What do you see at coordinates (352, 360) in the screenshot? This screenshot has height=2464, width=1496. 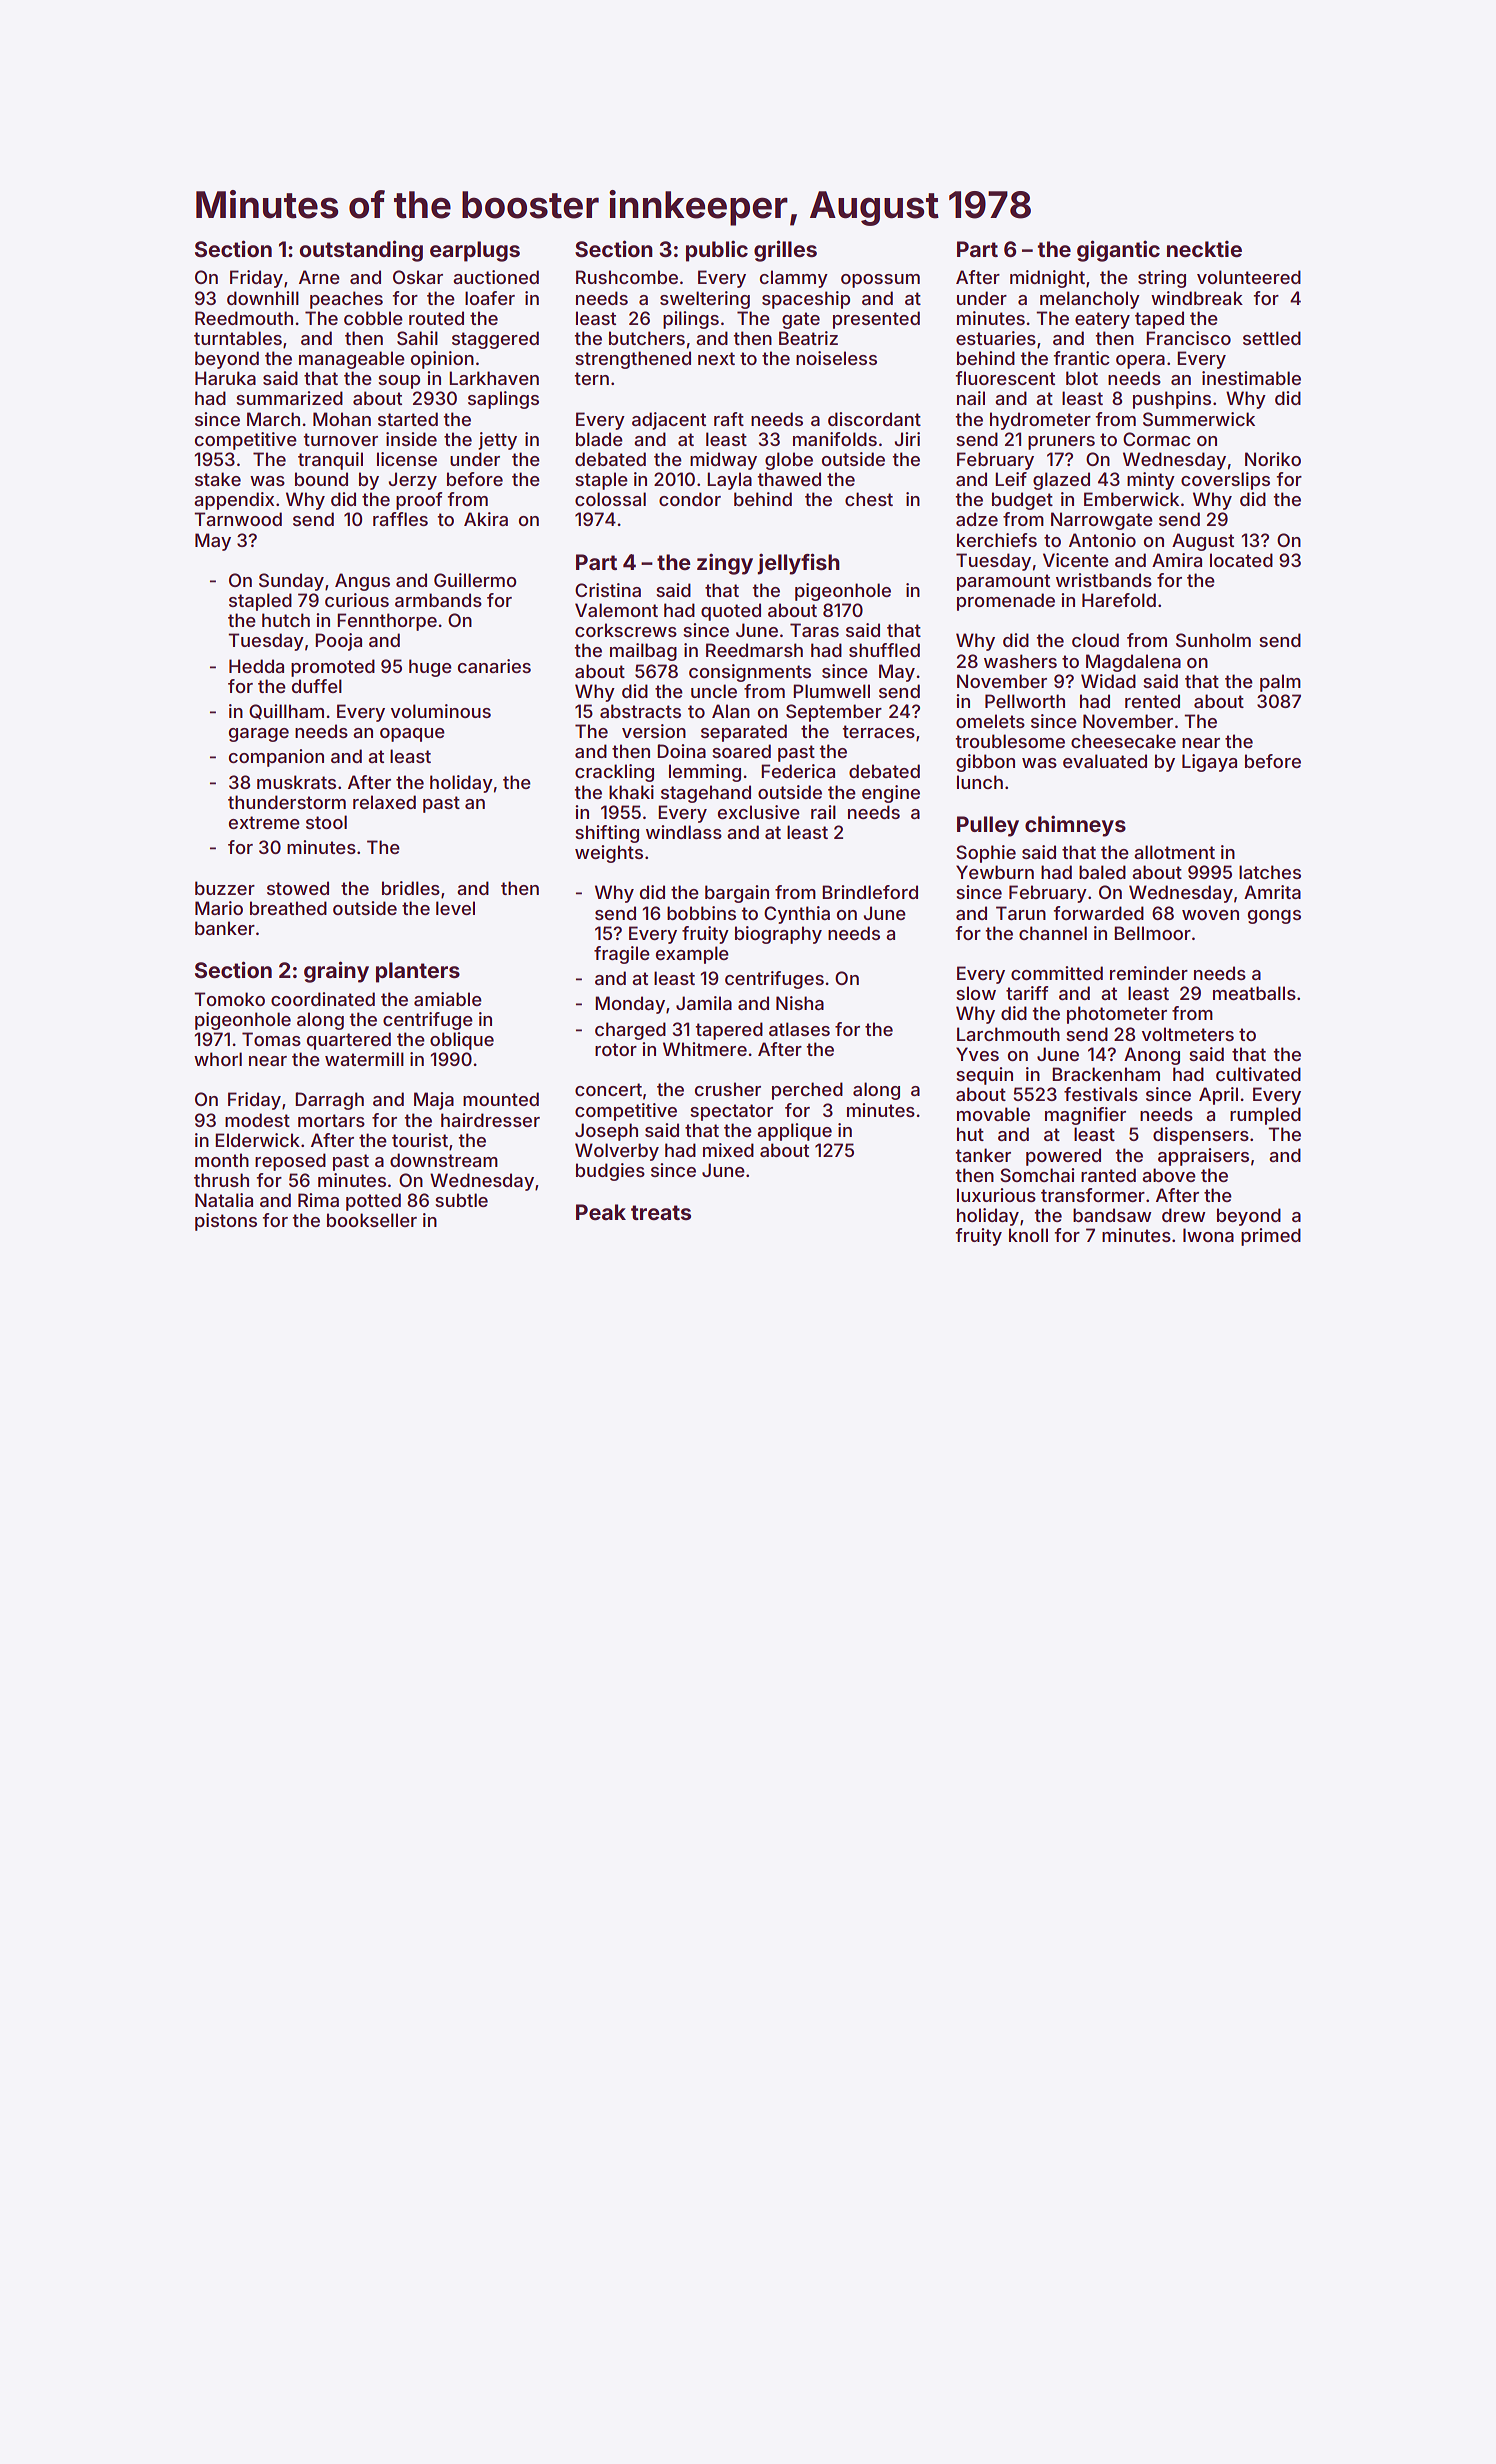 I see `manageable` at bounding box center [352, 360].
